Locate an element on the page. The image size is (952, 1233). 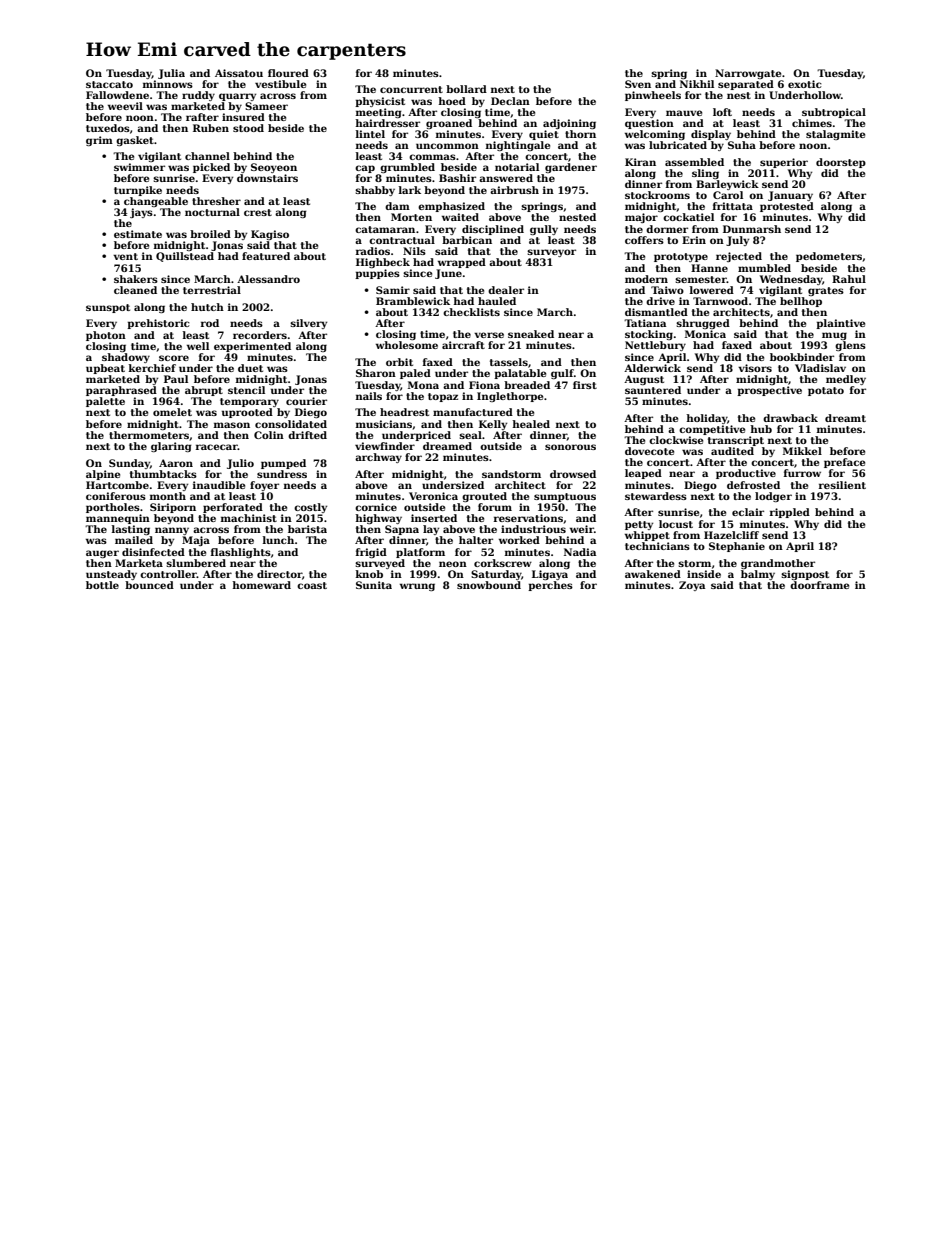
sunspot is located at coordinates (108, 308).
